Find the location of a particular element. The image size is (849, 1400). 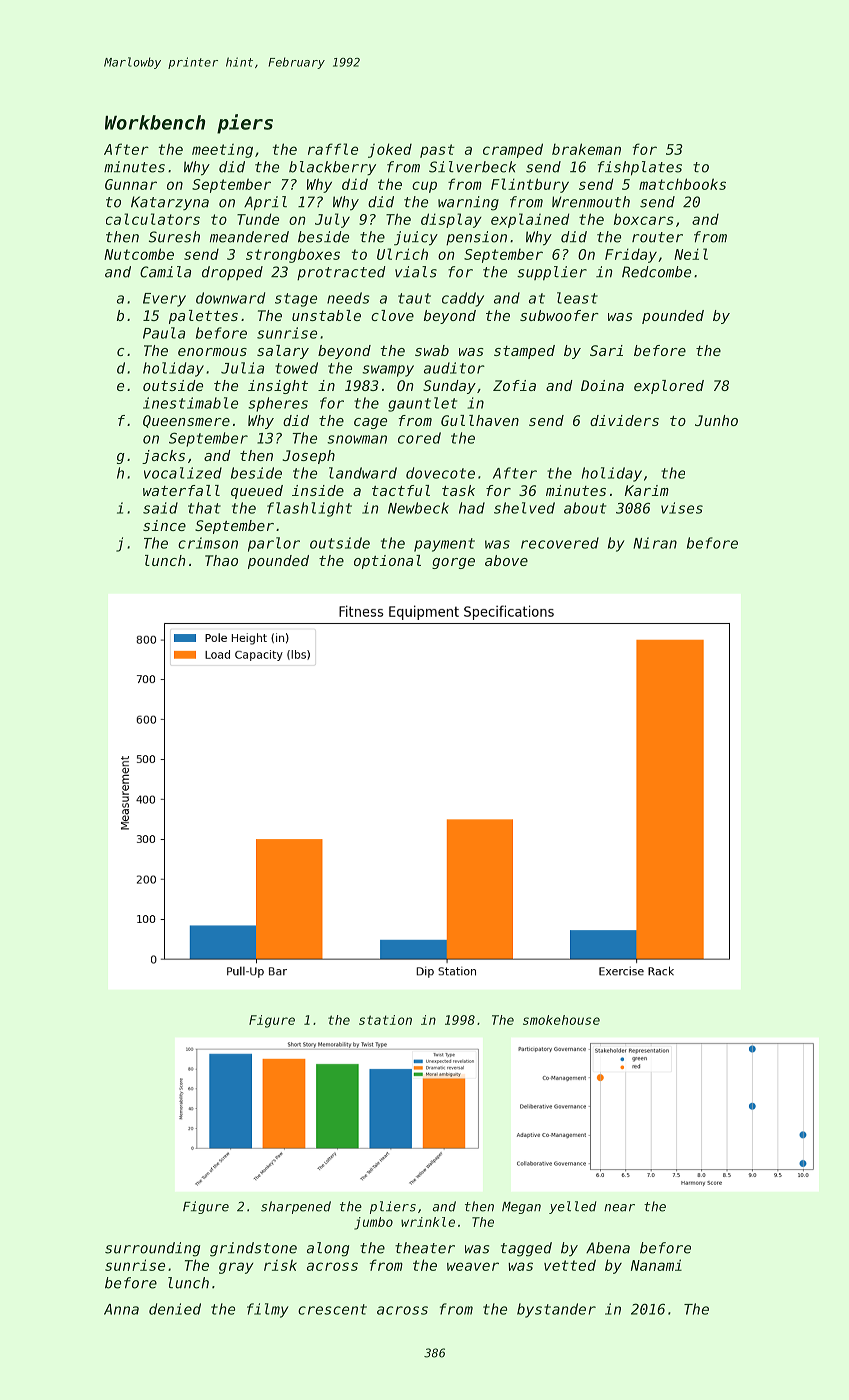

filmy is located at coordinates (268, 1310).
